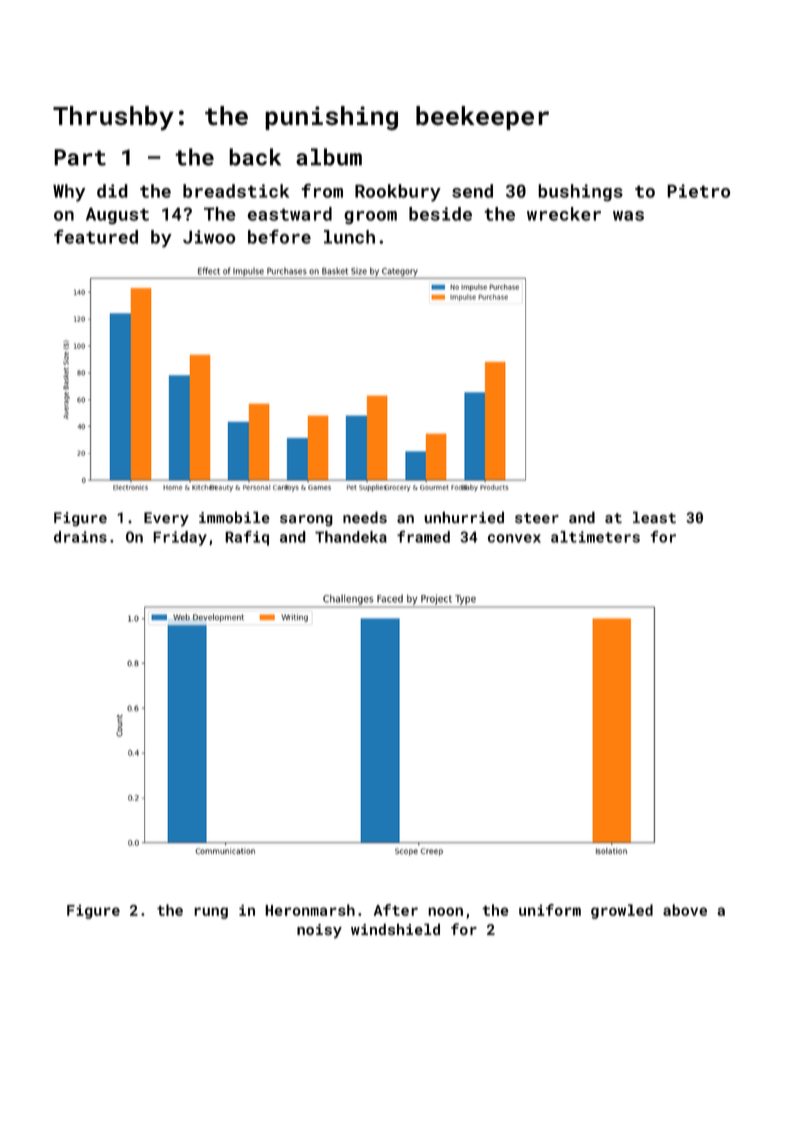 The width and height of the page is (792, 1124). Describe the element at coordinates (247, 538) in the page. I see `Rafiq` at that location.
